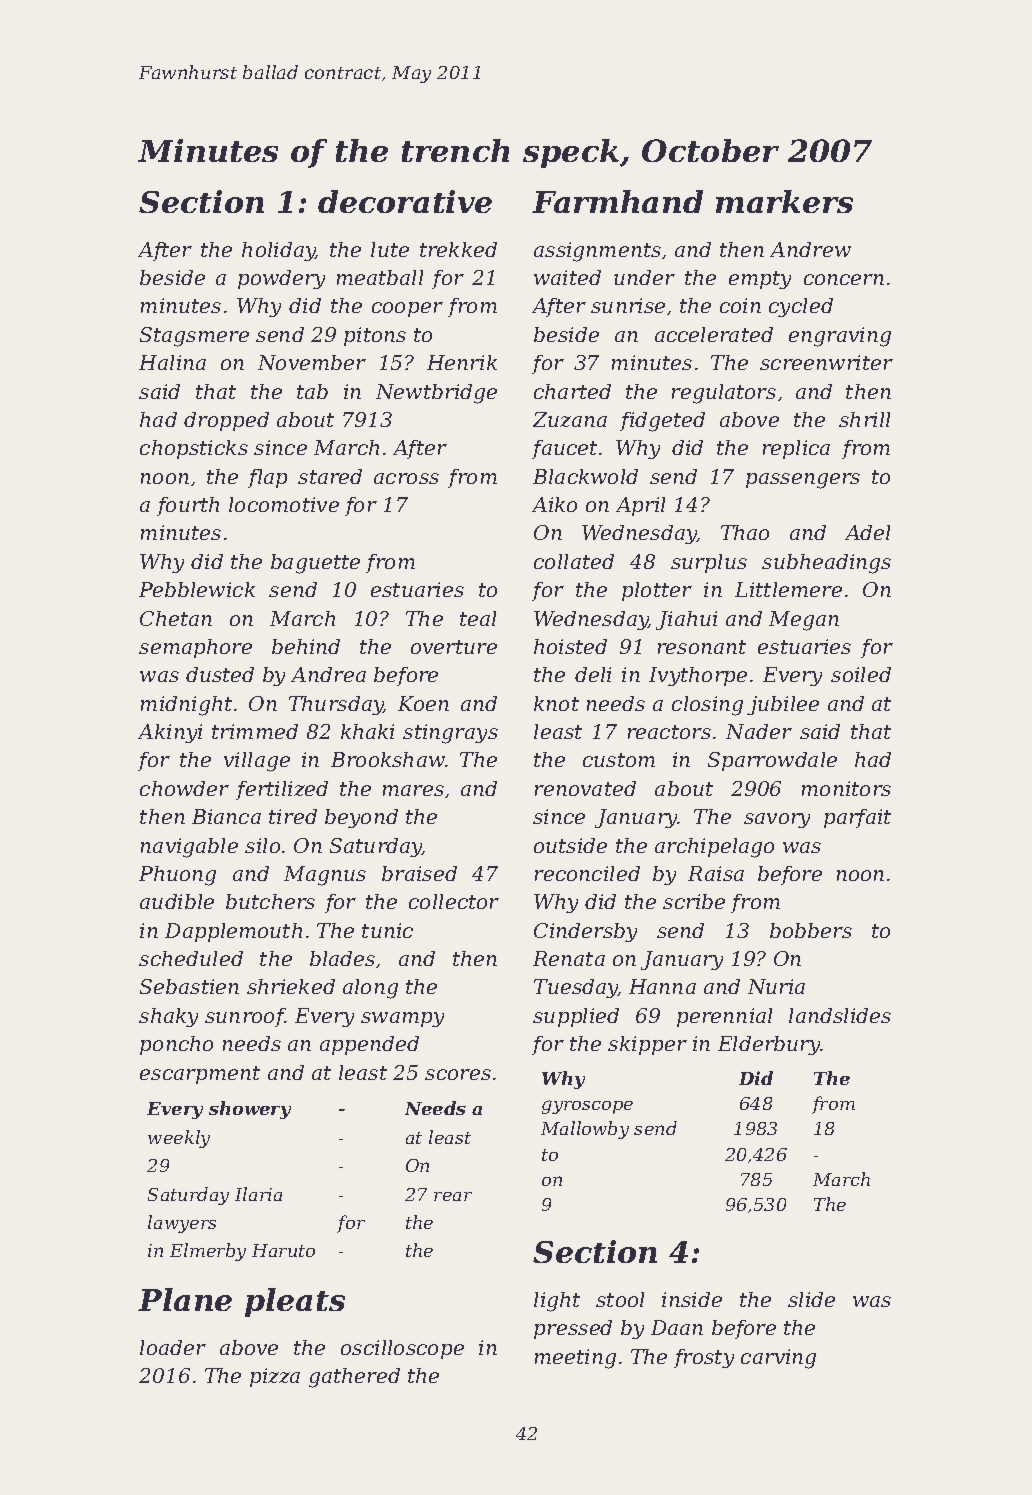  I want to click on skipper, so click(647, 1045).
